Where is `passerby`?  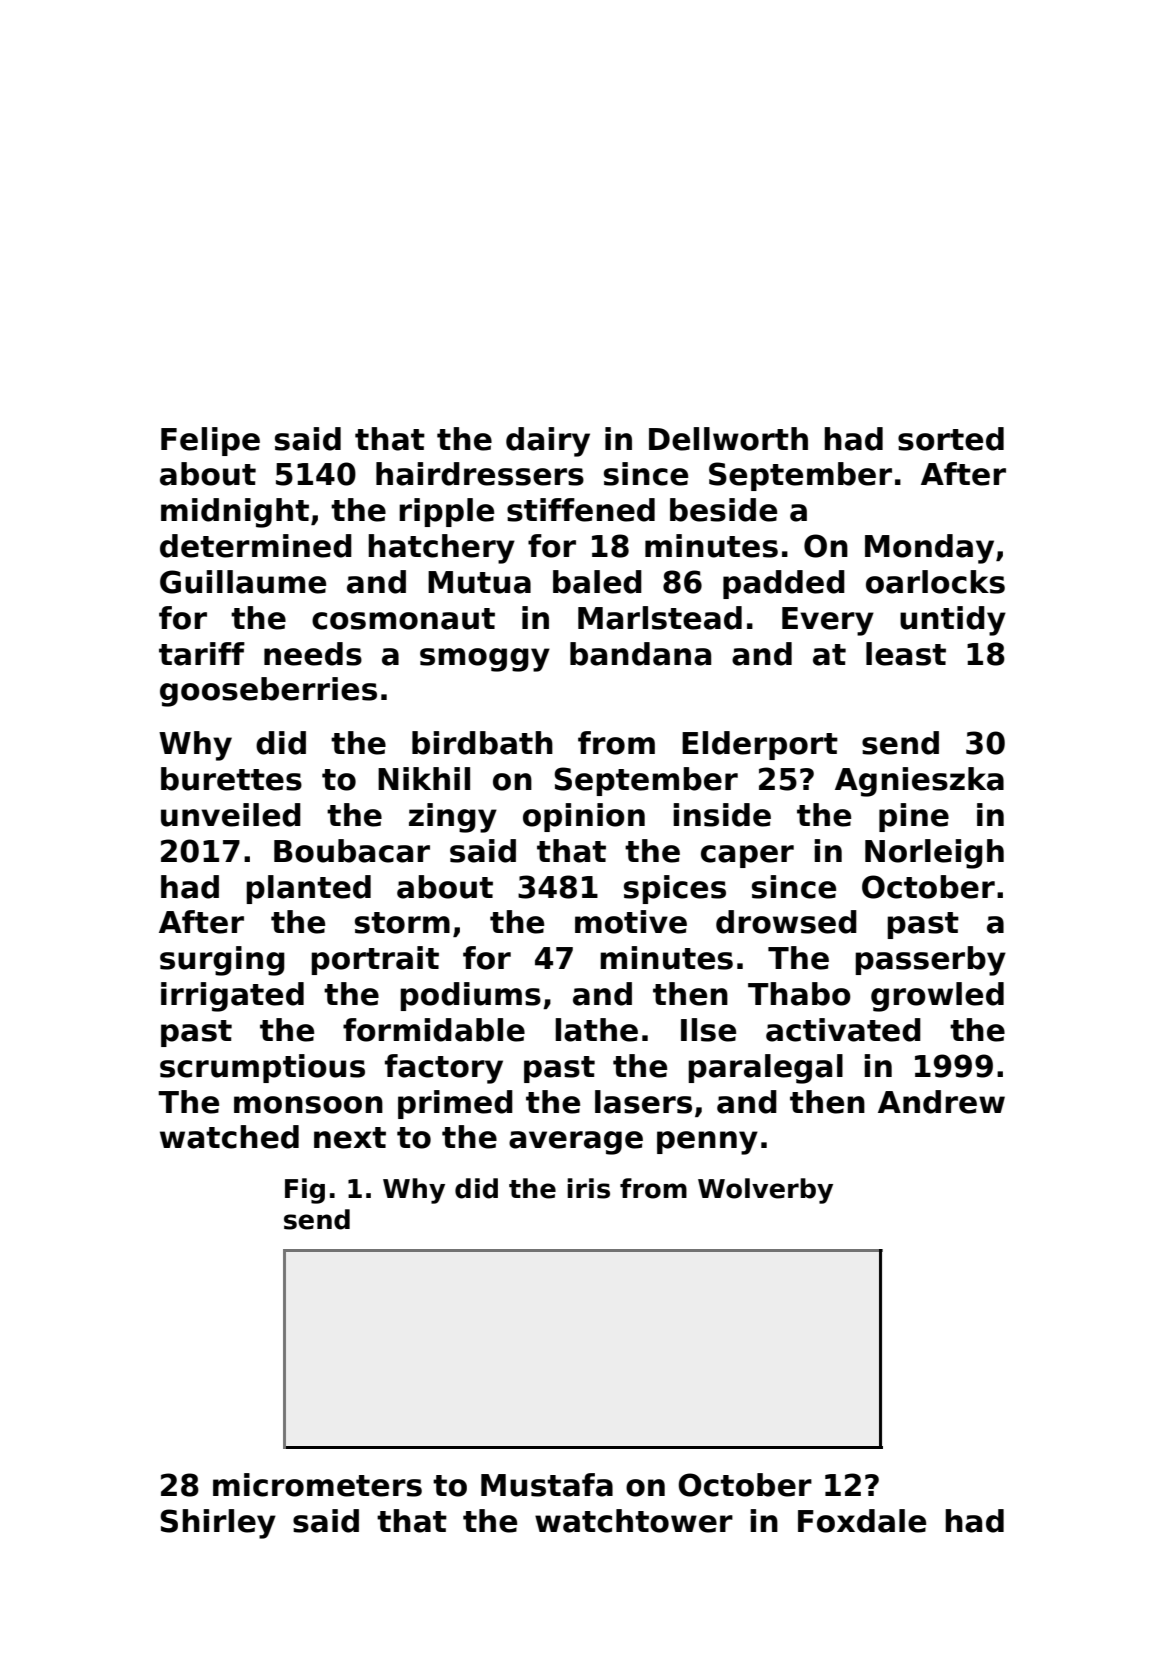
passerby is located at coordinates (930, 961).
